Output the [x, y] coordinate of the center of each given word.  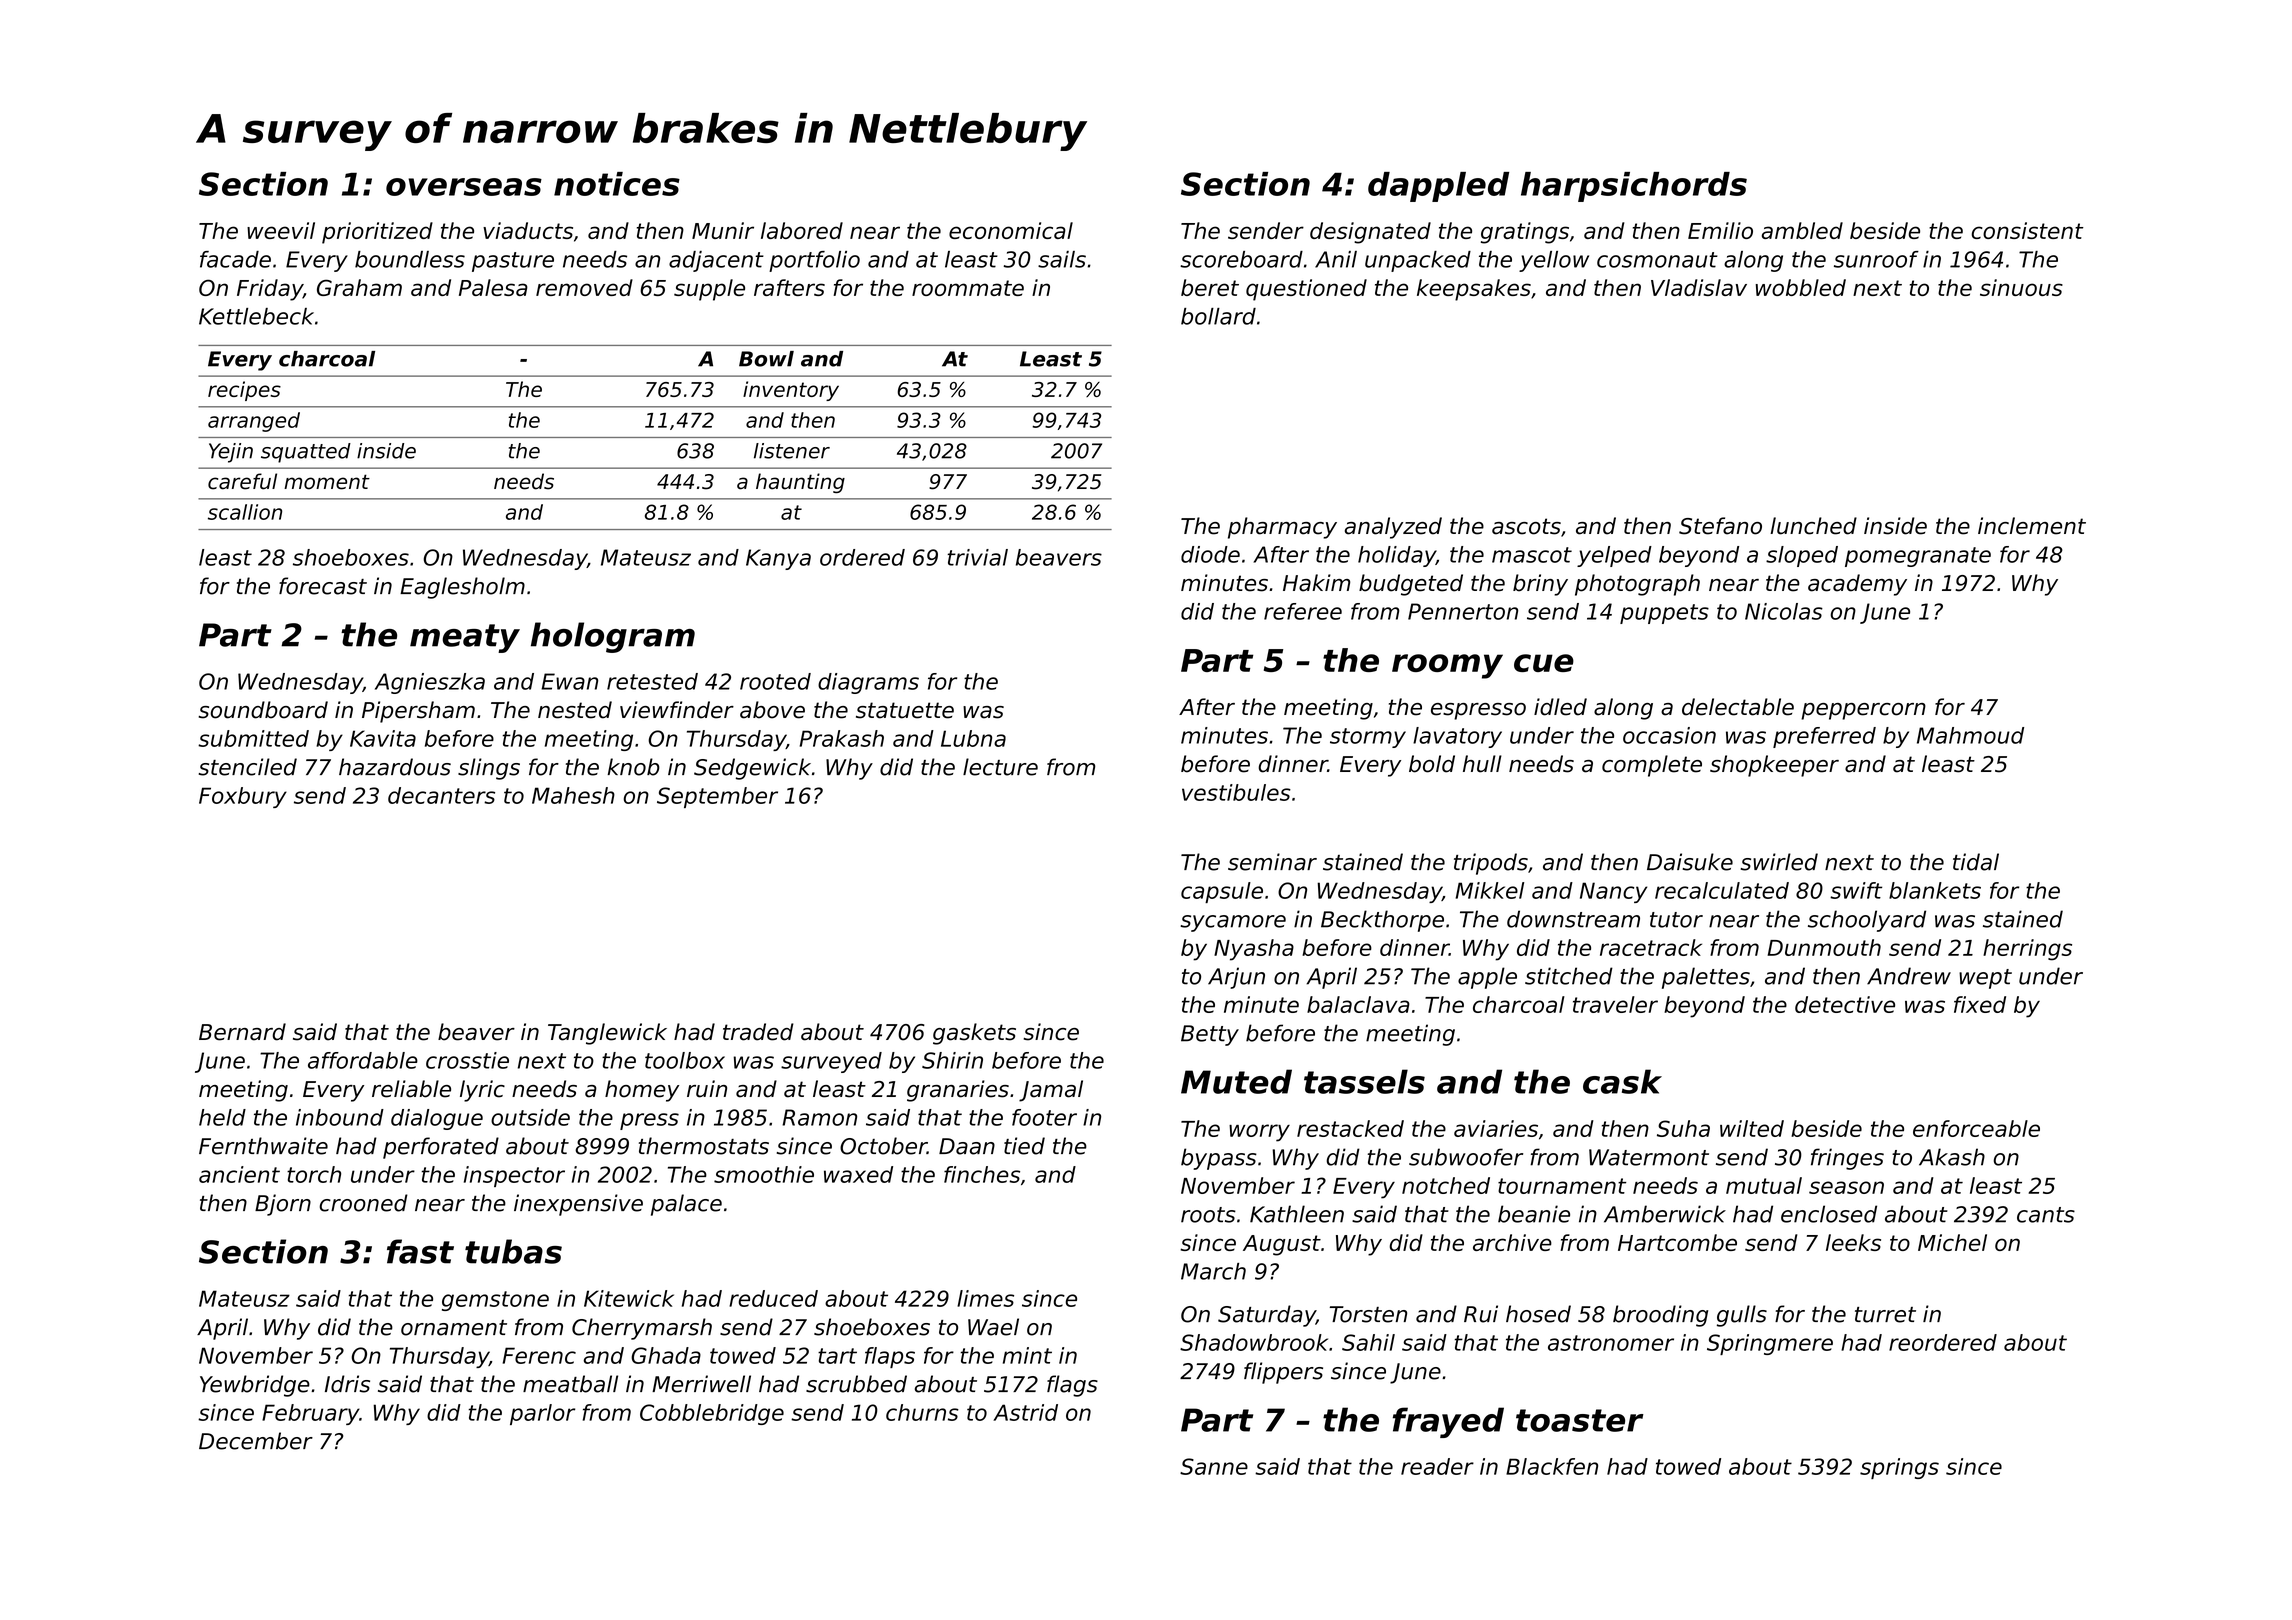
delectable [1738, 707]
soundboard [263, 710]
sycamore [1233, 923]
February [310, 1414]
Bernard [242, 1032]
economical [1011, 230]
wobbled [1801, 287]
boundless [410, 259]
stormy [1368, 738]
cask [1622, 1081]
